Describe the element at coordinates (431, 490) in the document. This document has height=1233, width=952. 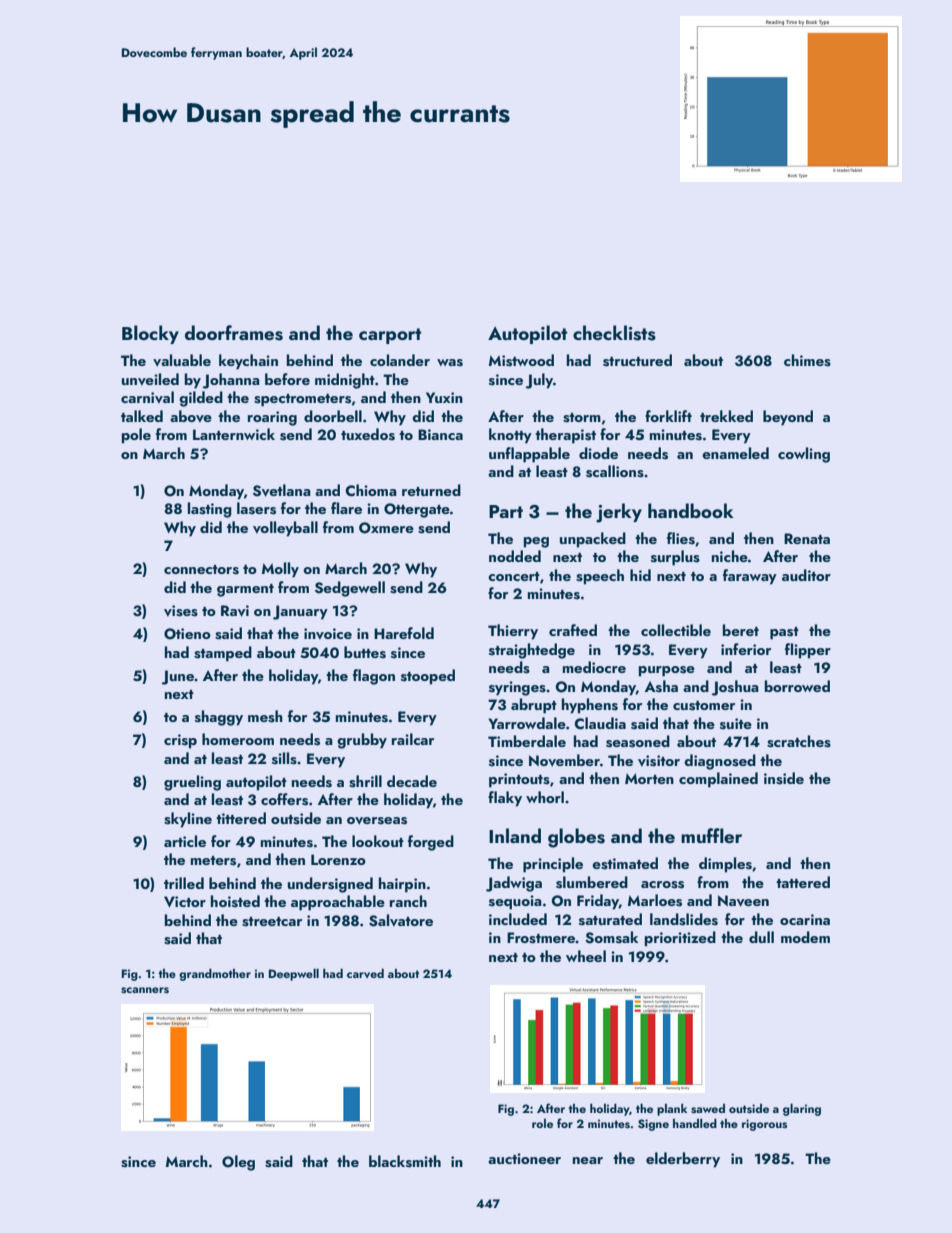
I see `returned` at that location.
